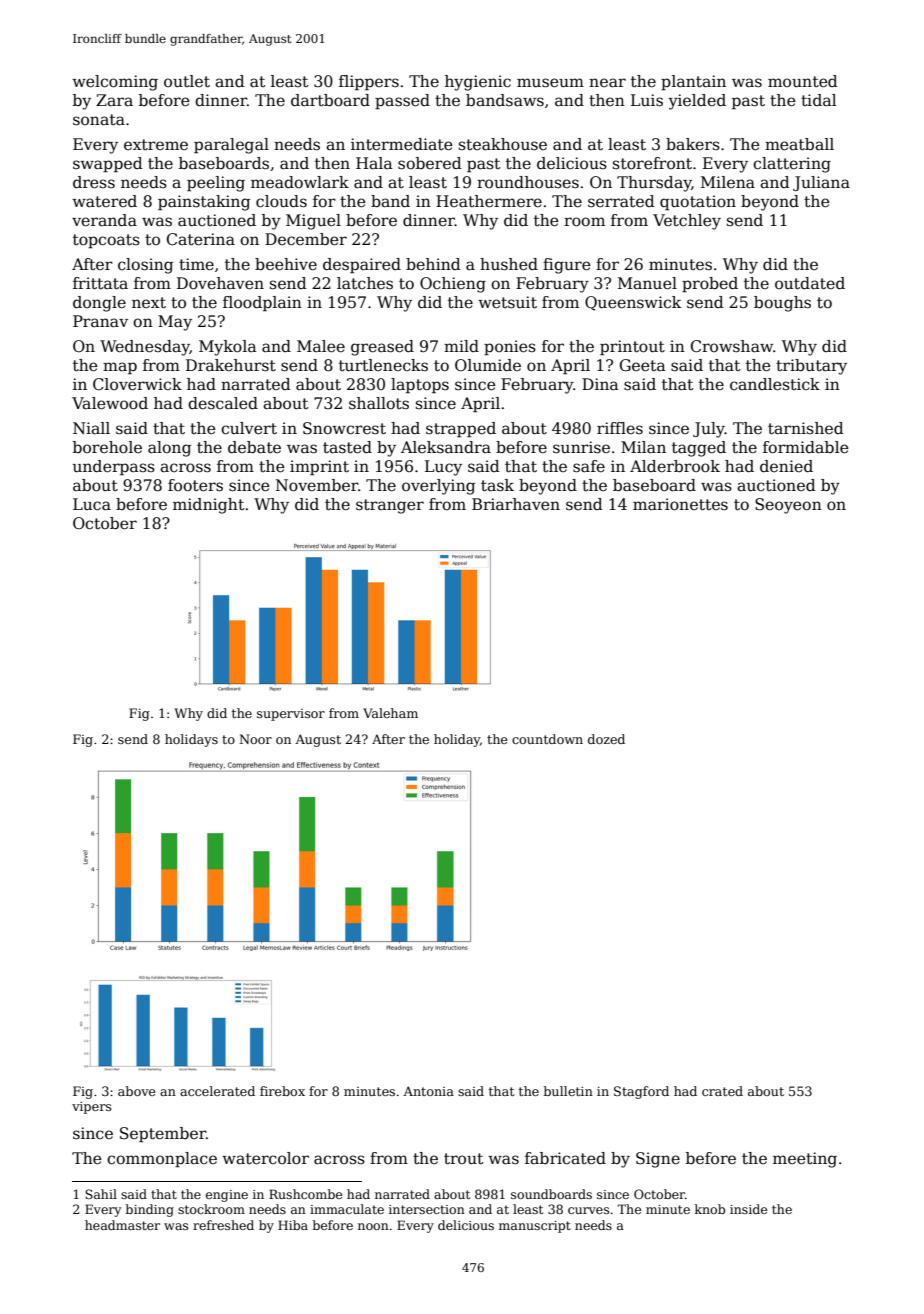  I want to click on Heathermere, so click(489, 201).
